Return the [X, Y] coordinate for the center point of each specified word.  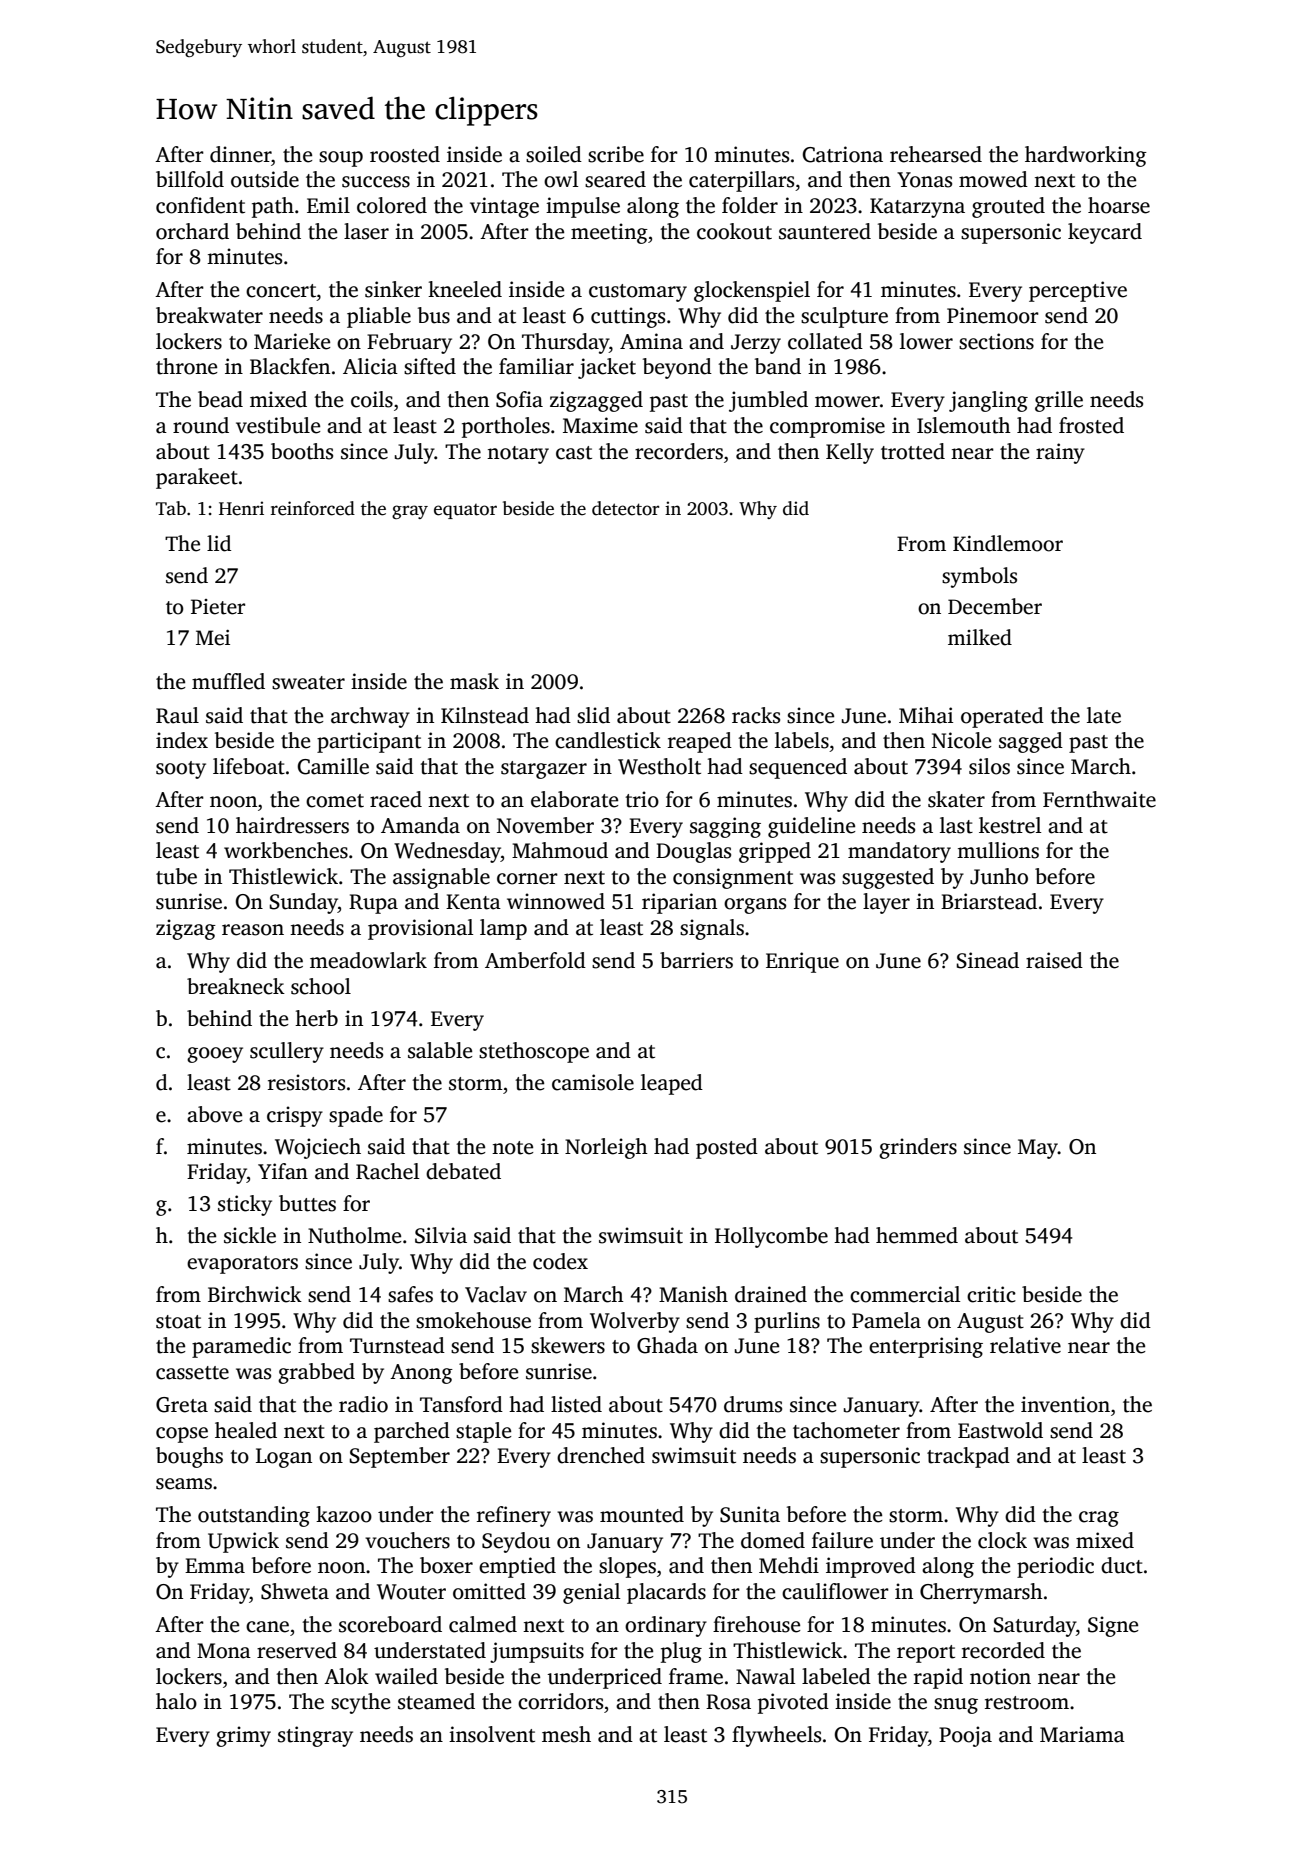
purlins [787, 1322]
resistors [306, 1082]
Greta [182, 1405]
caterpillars [741, 181]
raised [1054, 960]
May [1038, 1149]
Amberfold [535, 960]
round [201, 425]
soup [341, 159]
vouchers [407, 1540]
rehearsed [936, 154]
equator [465, 511]
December [995, 606]
